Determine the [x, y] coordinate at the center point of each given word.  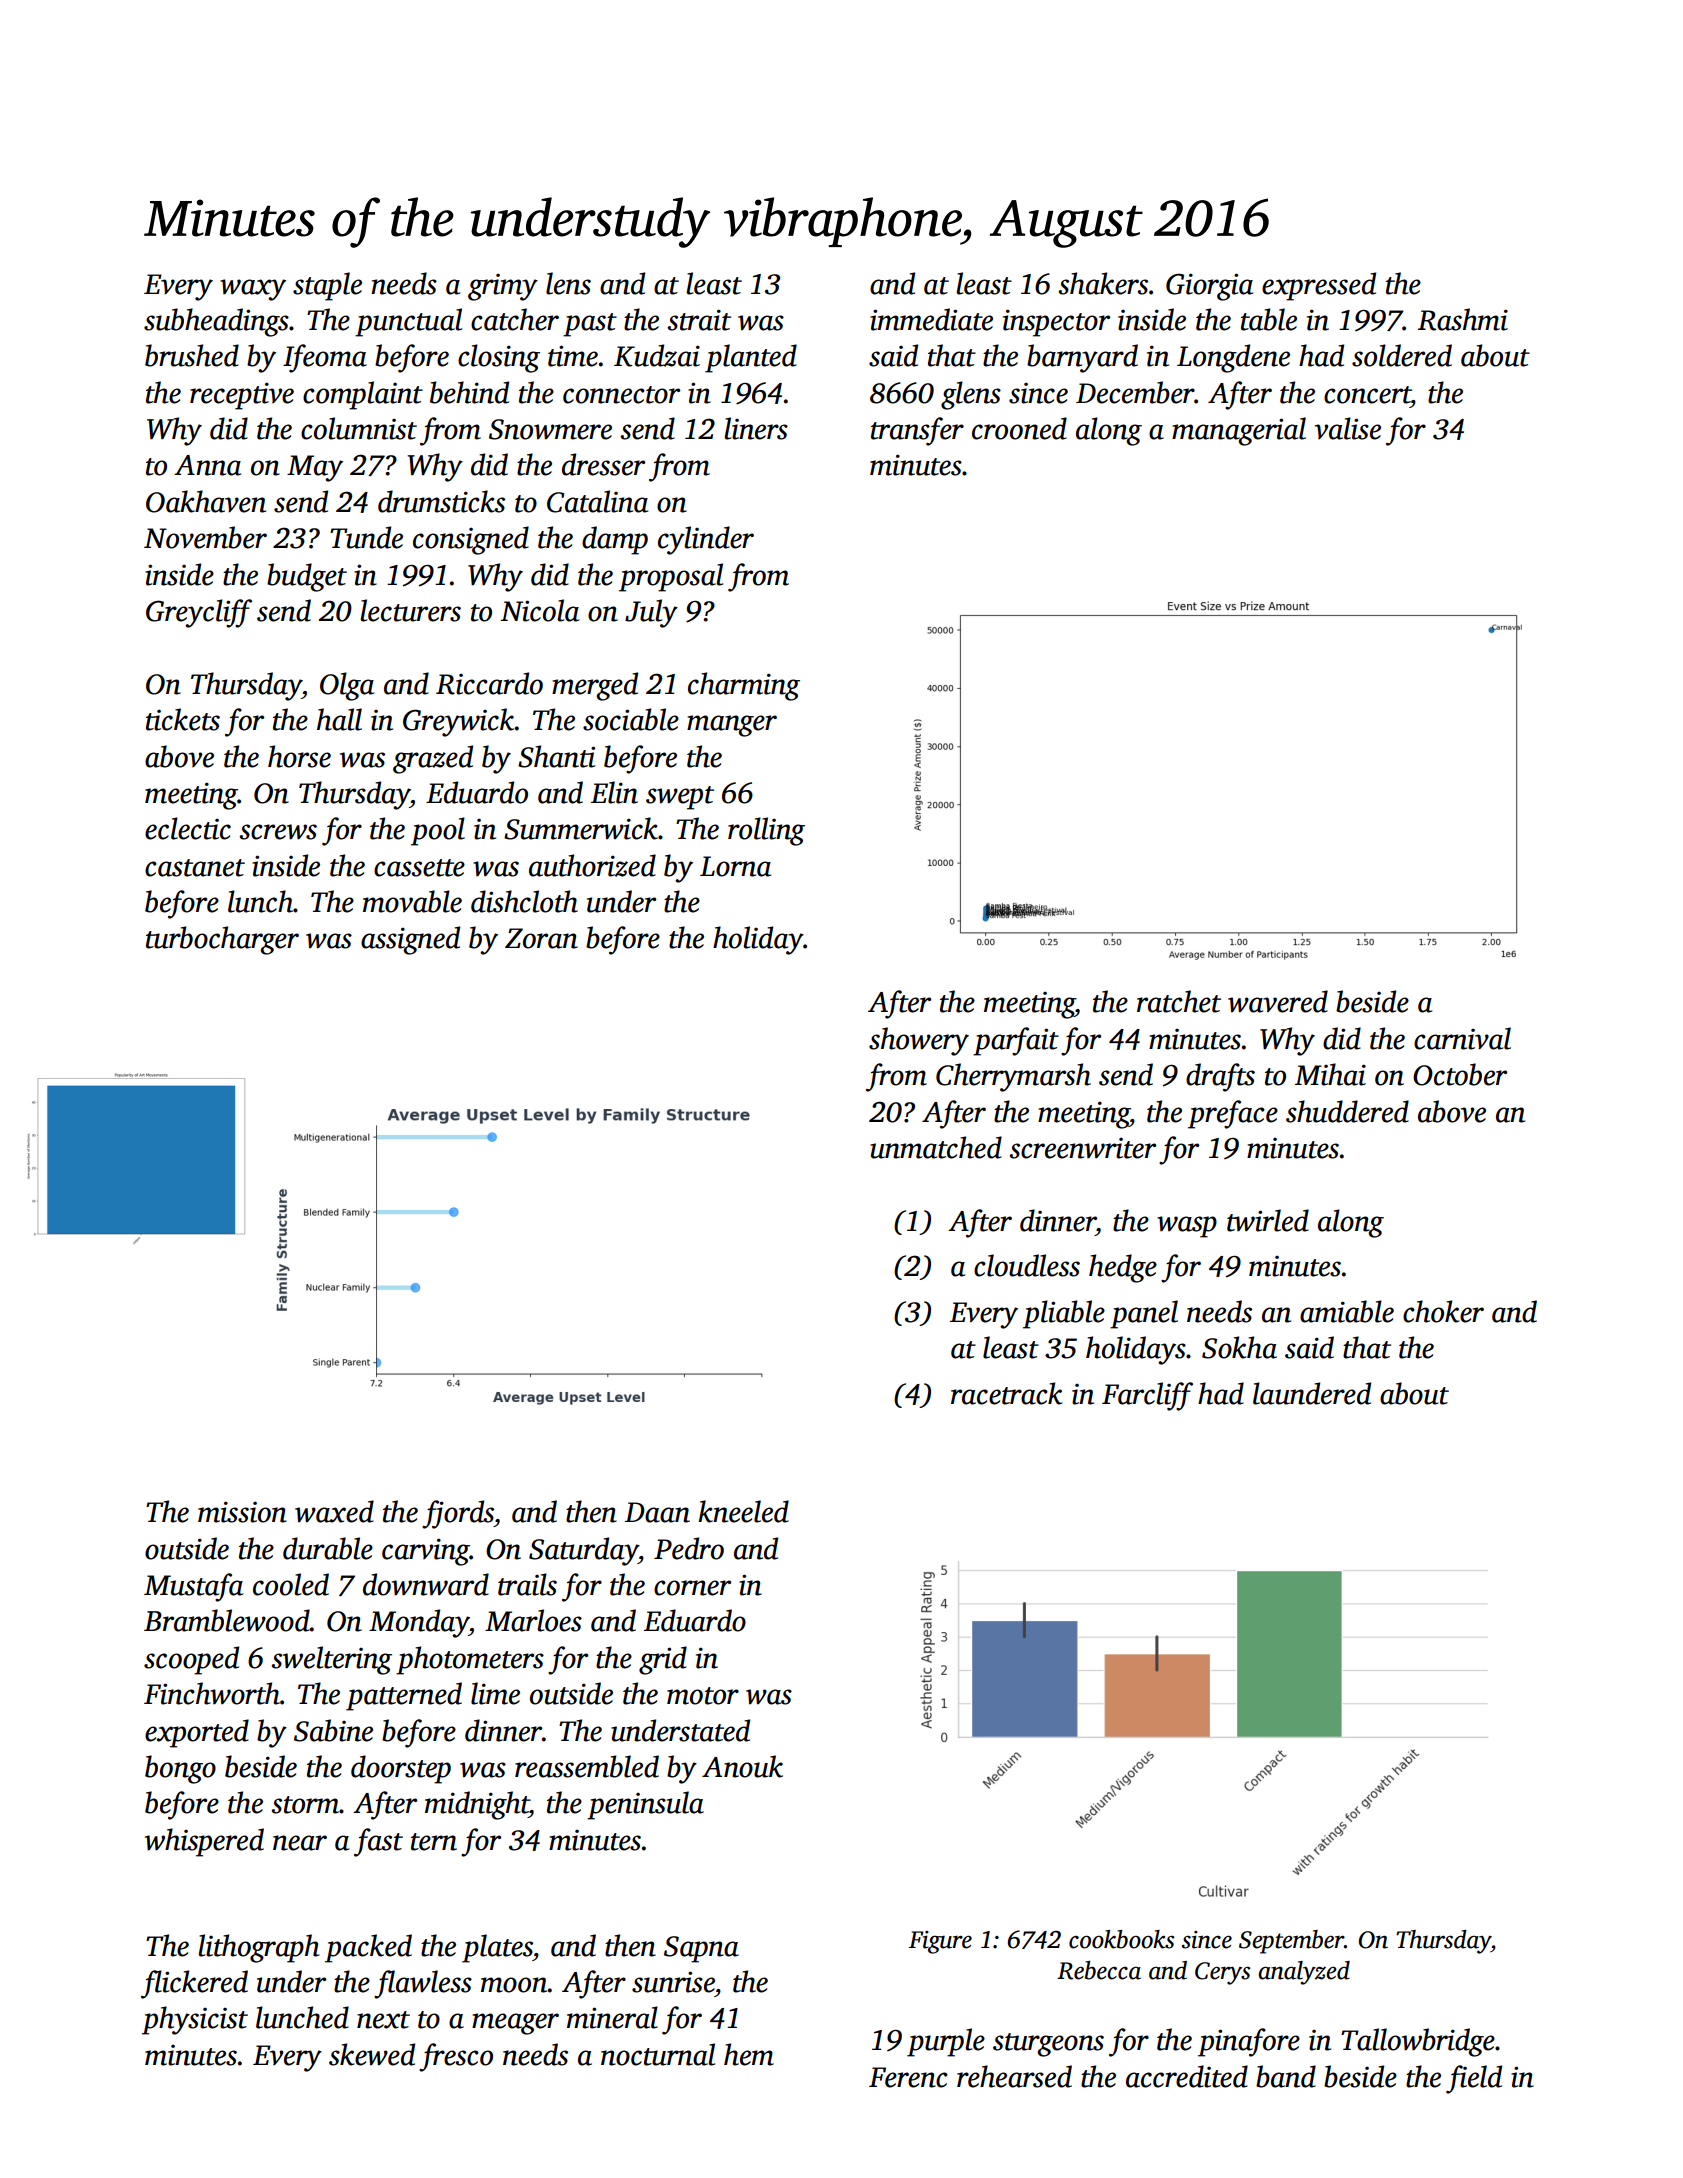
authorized [592, 865]
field [1474, 2079]
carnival [1462, 1038]
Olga [347, 686]
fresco [456, 2057]
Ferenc [908, 2077]
